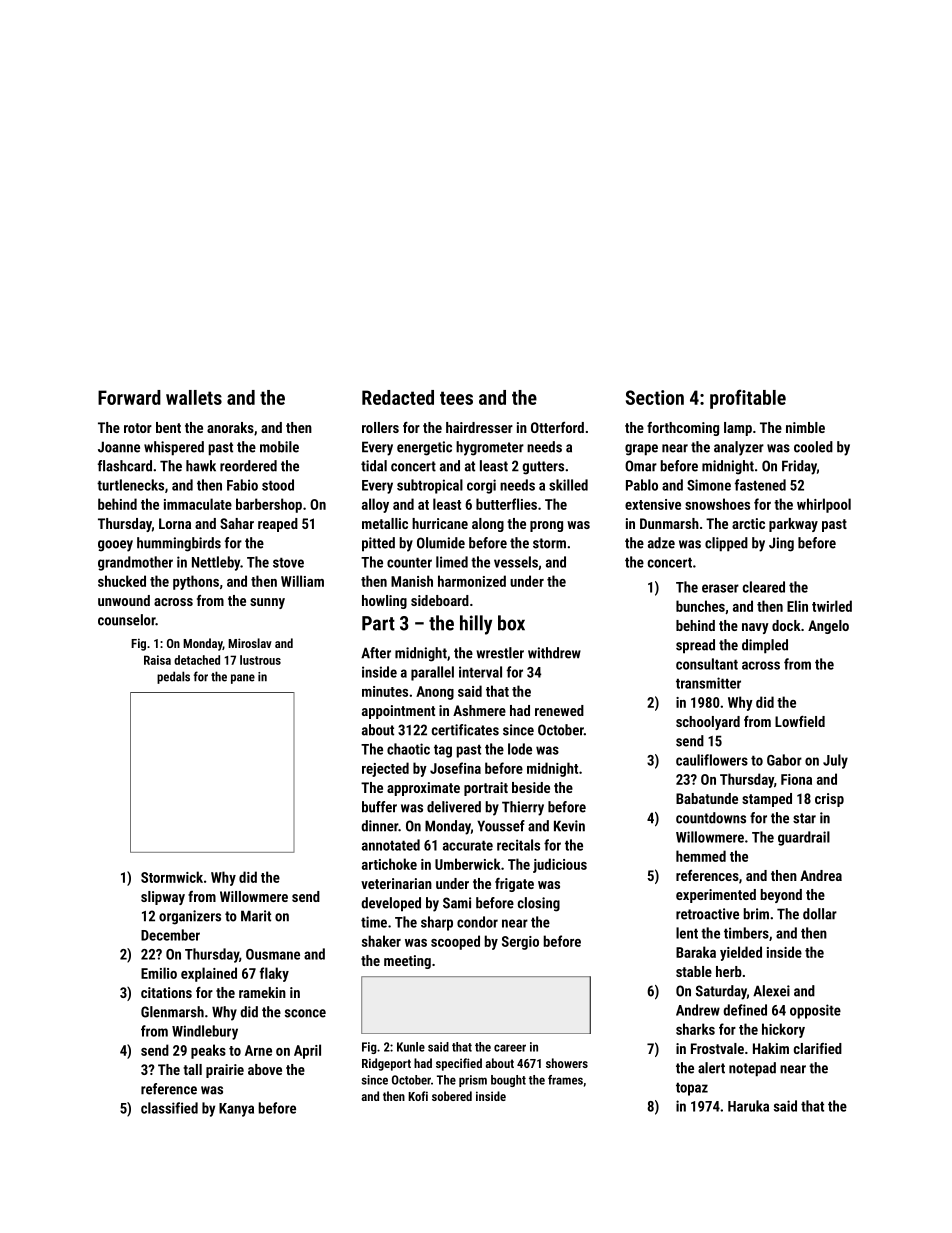  What do you see at coordinates (279, 447) in the screenshot?
I see `mobile` at bounding box center [279, 447].
